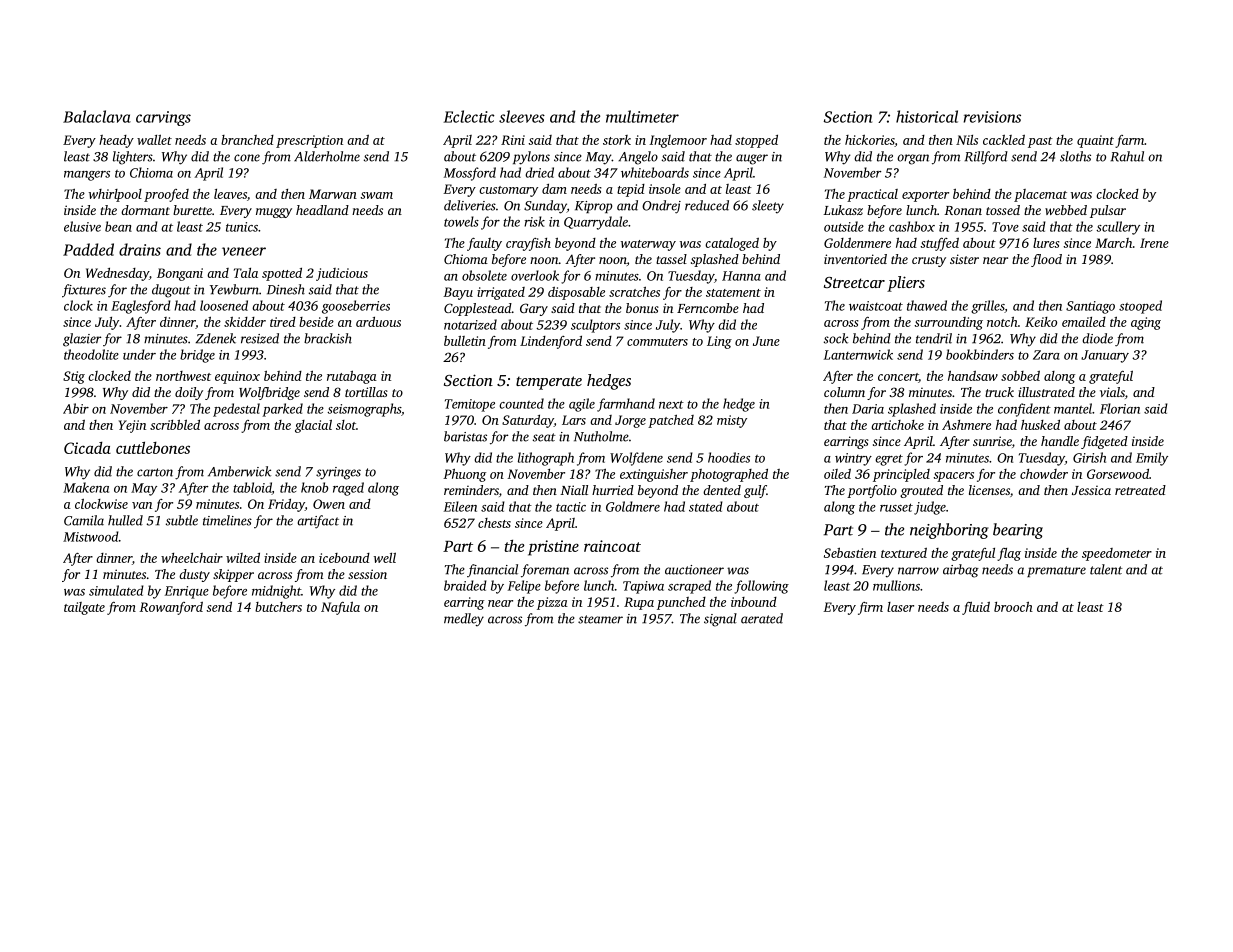 Image resolution: width=1233 pixels, height=952 pixels. Describe the element at coordinates (992, 117) in the screenshot. I see `revisions` at that location.
